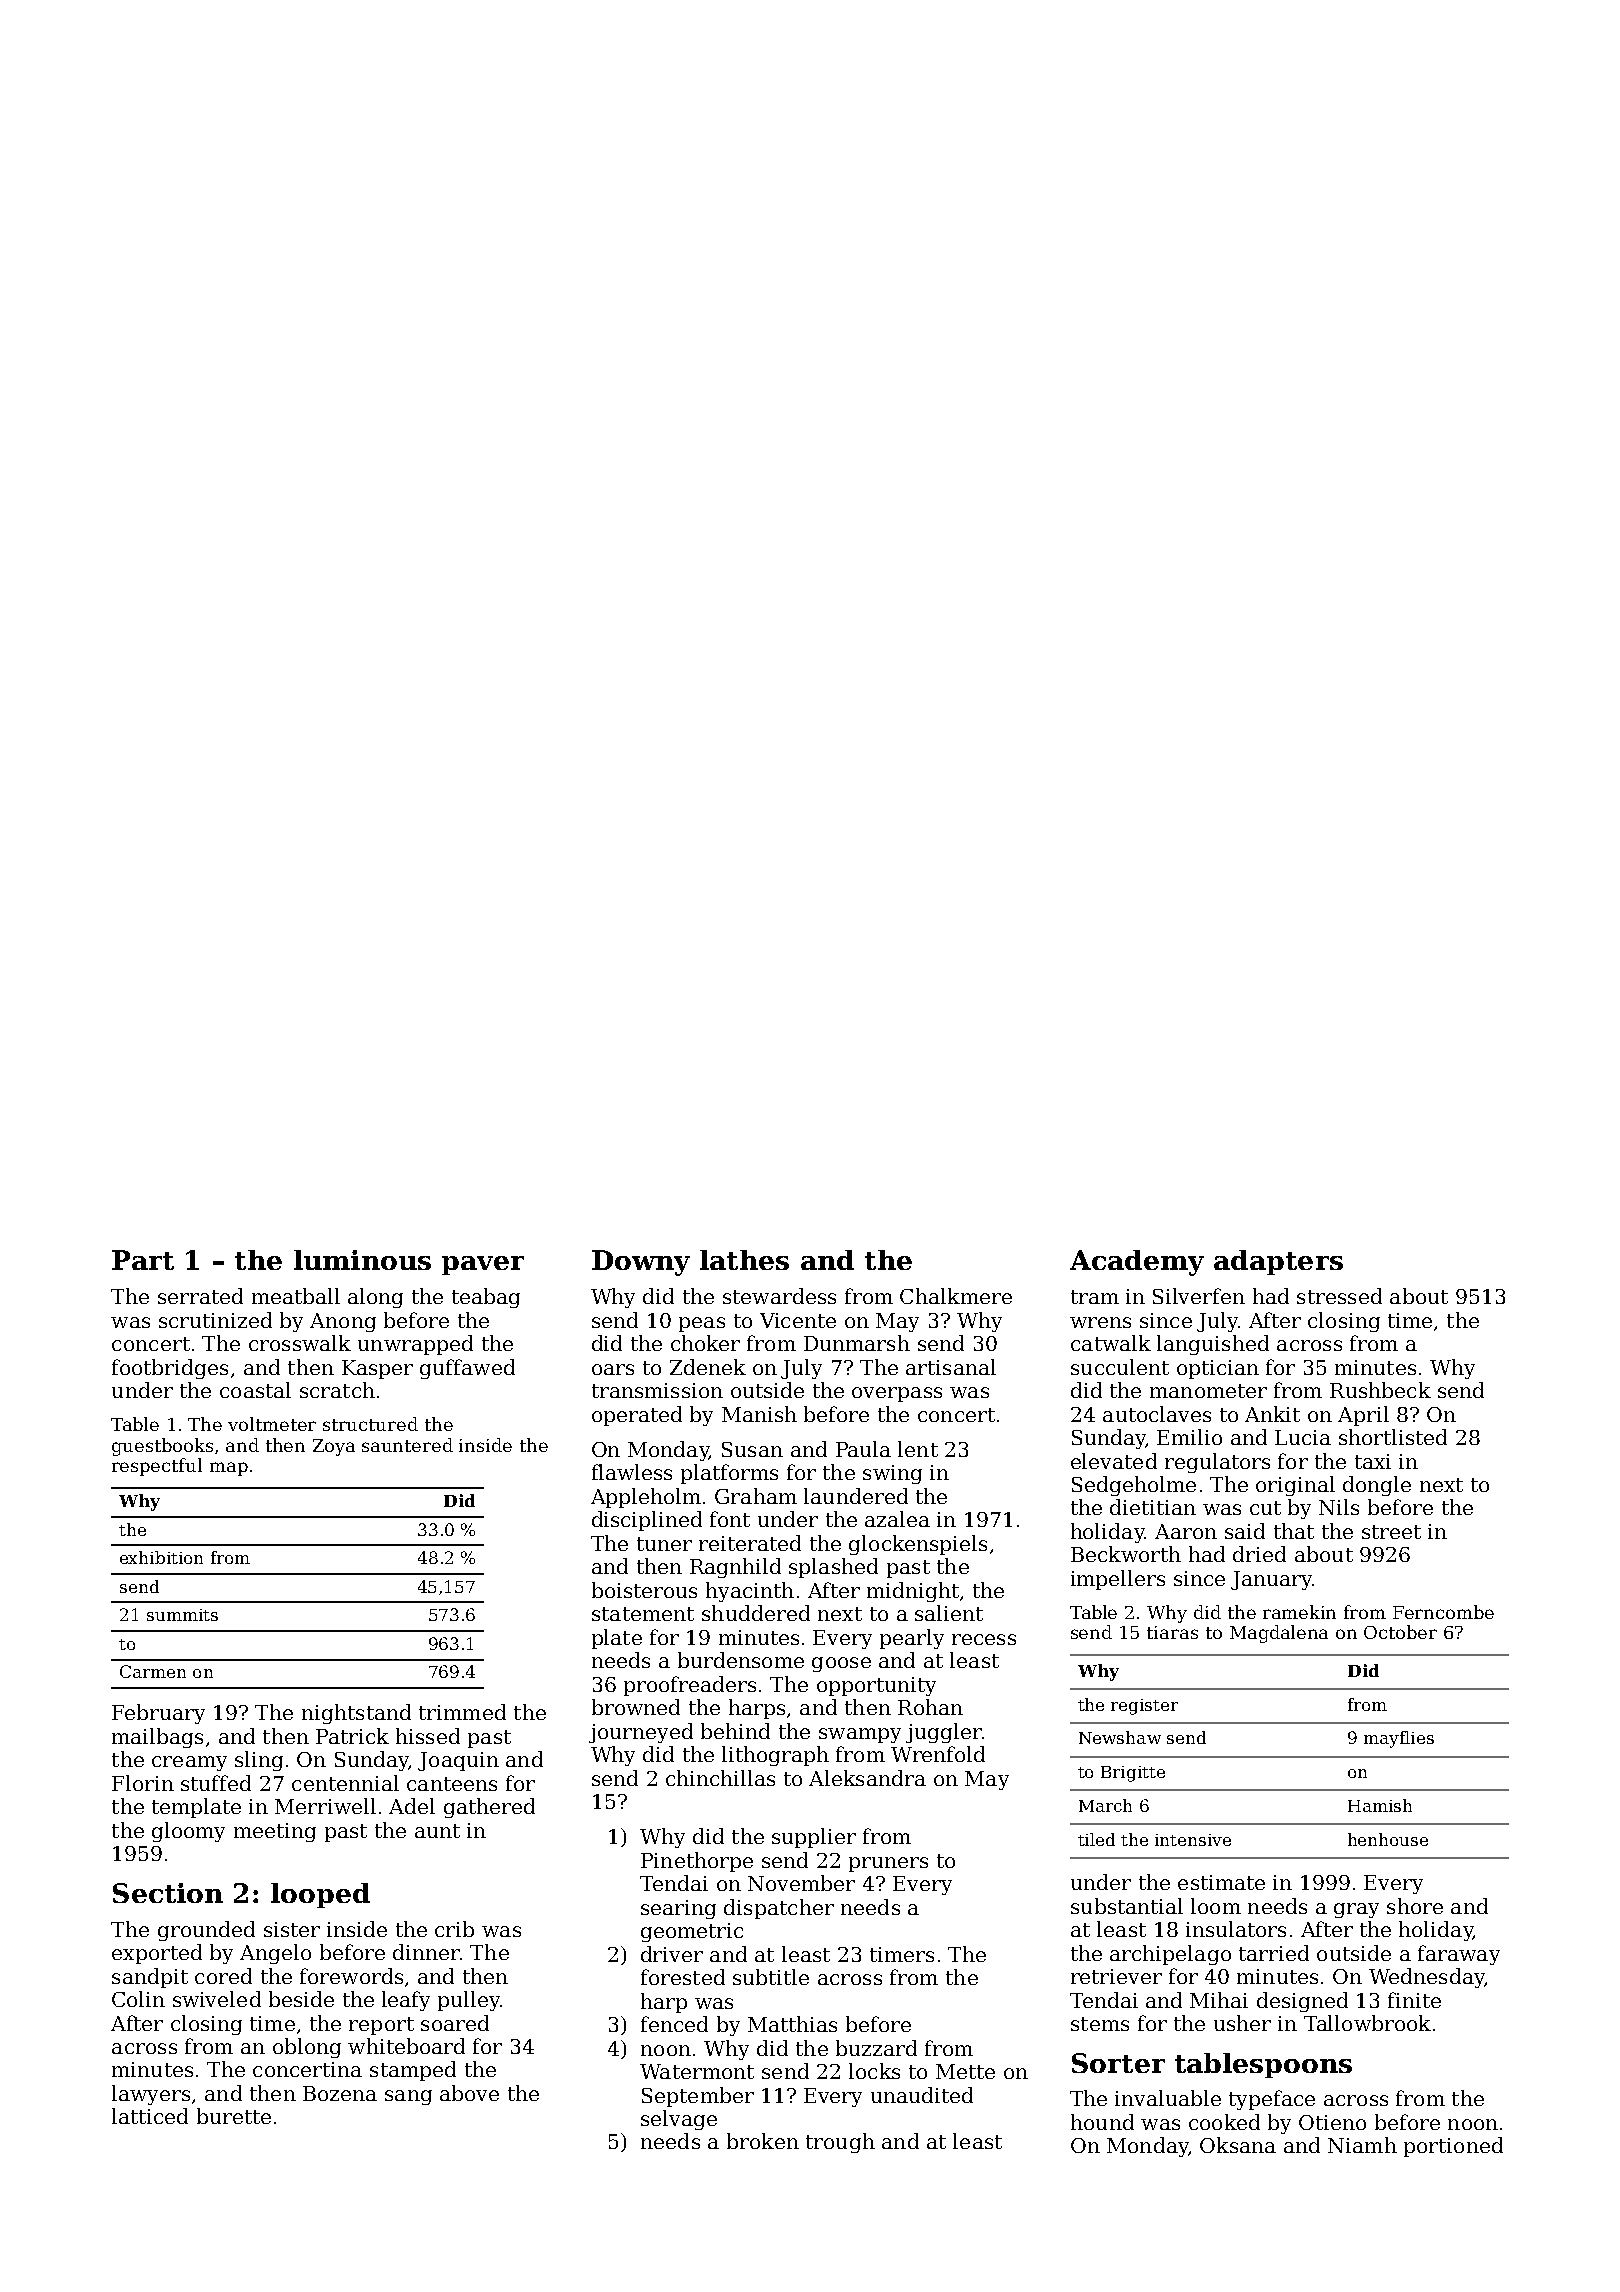 The image size is (1620, 2292). Describe the element at coordinates (779, 1909) in the screenshot. I see `dispatcher` at that location.
